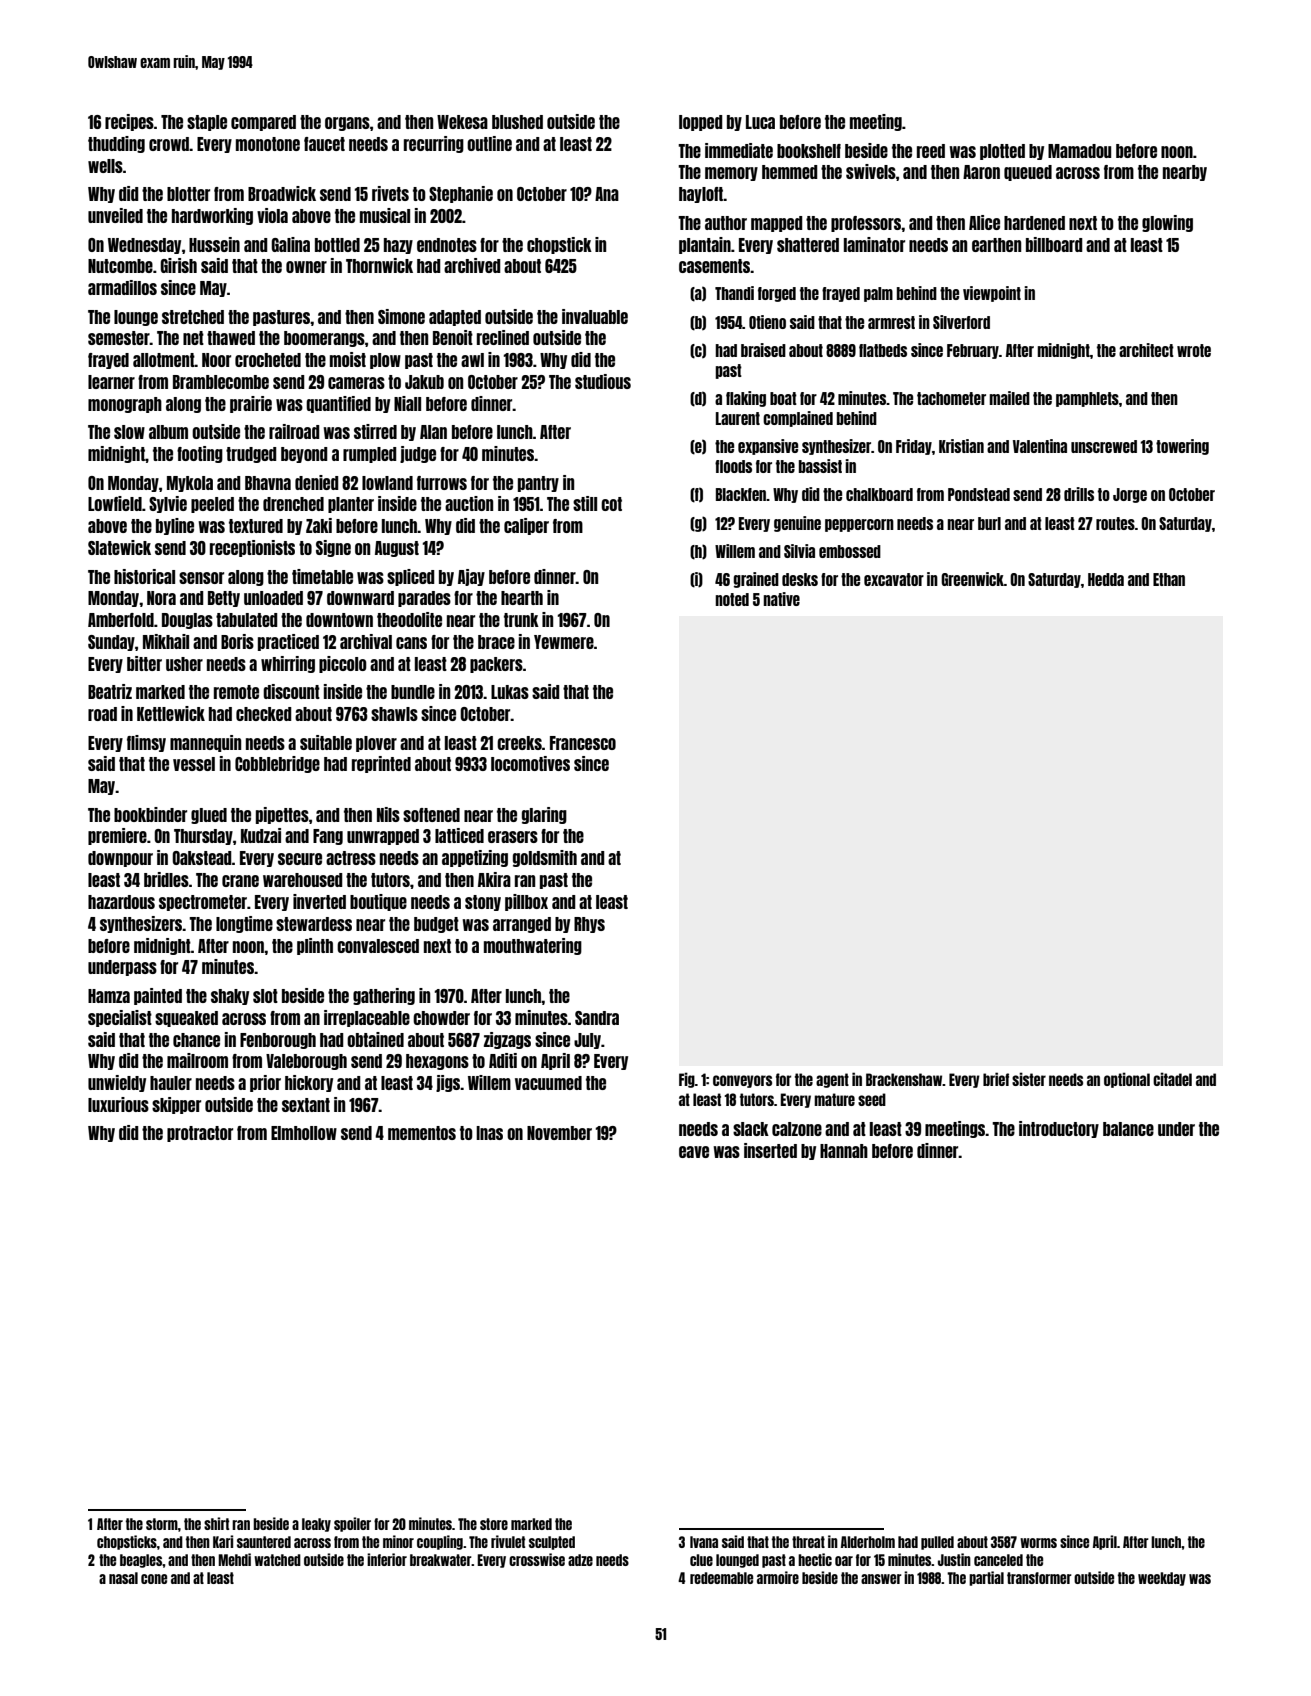 The image size is (1311, 1696). Describe the element at coordinates (589, 925) in the screenshot. I see `Rhys` at that location.
